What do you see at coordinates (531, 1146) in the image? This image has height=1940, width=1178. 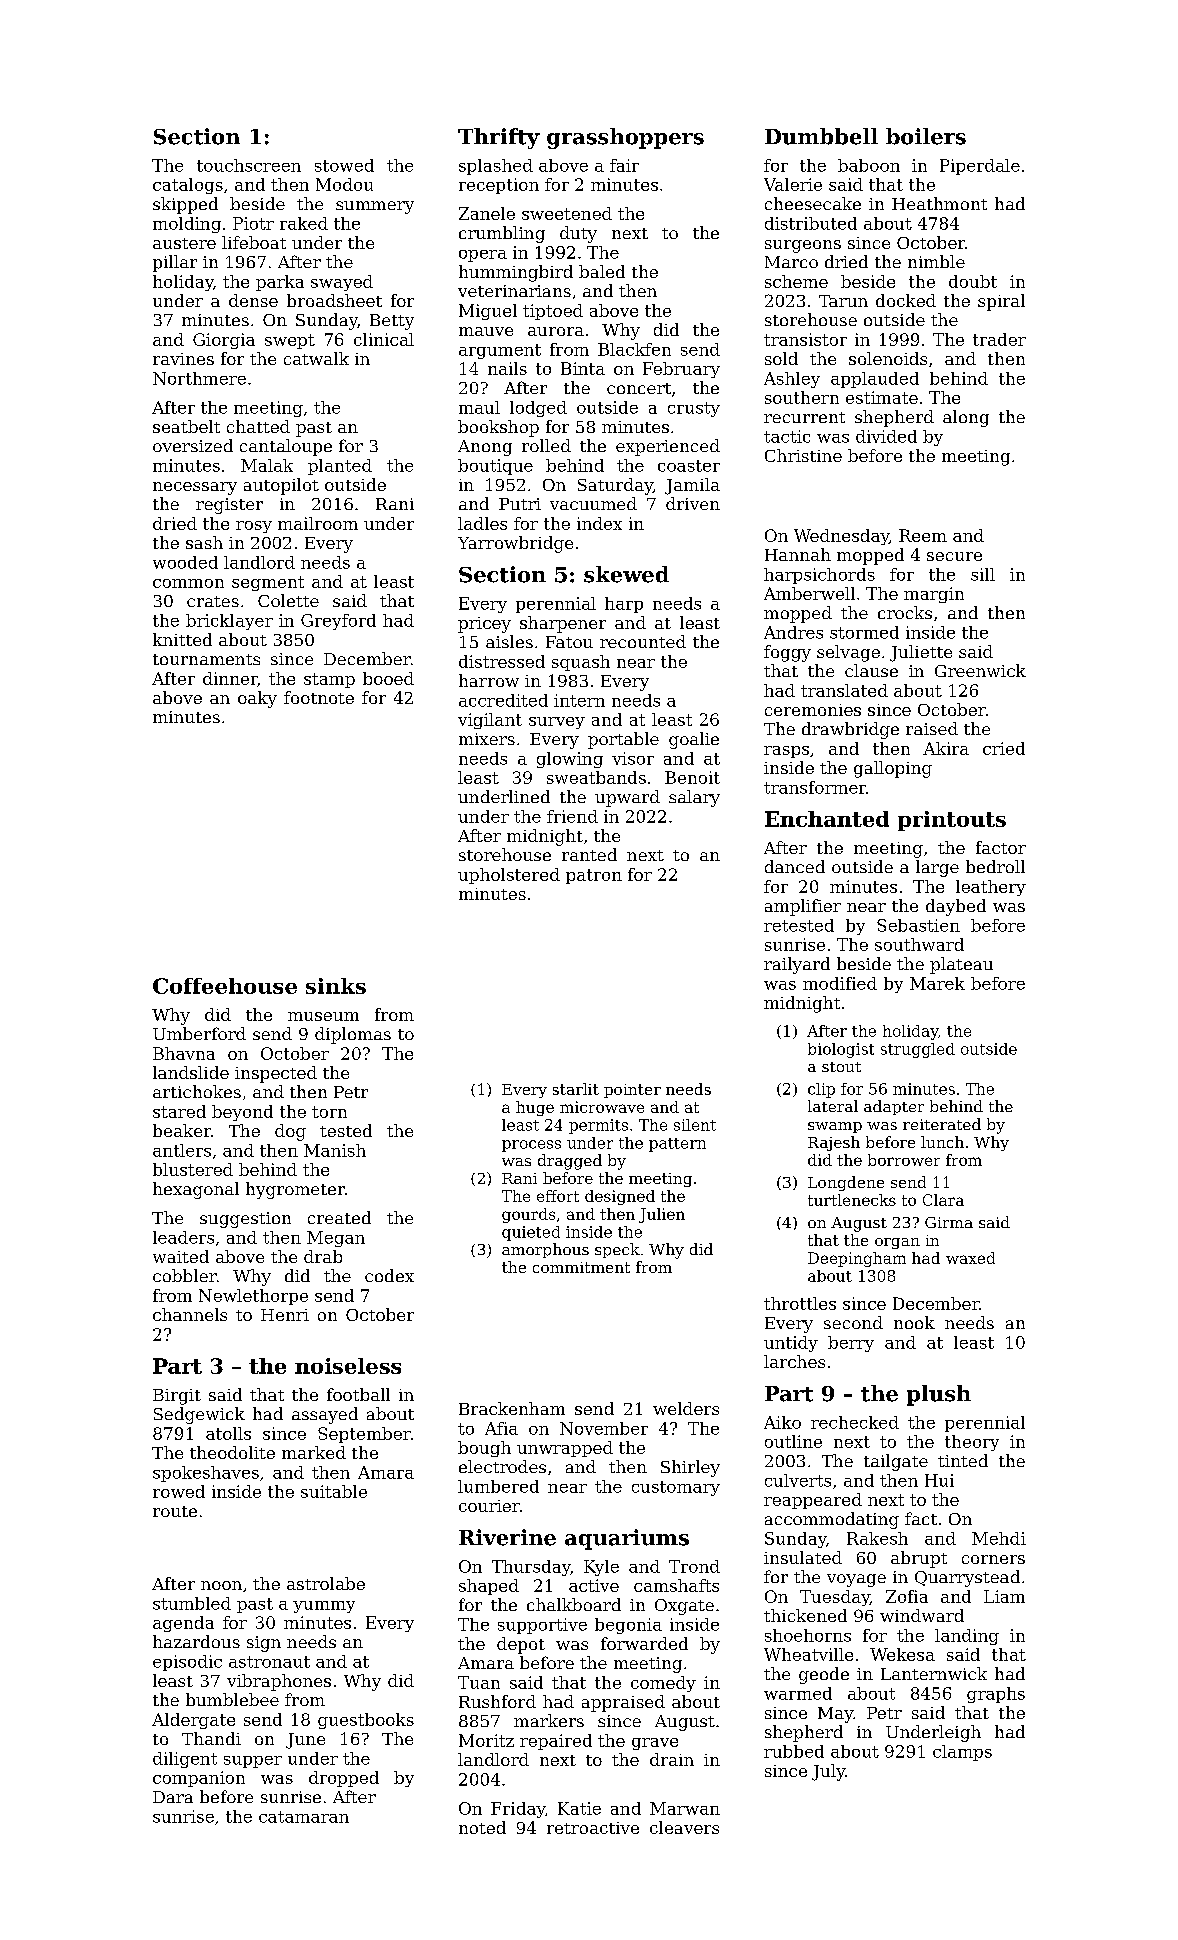 I see `process` at bounding box center [531, 1146].
